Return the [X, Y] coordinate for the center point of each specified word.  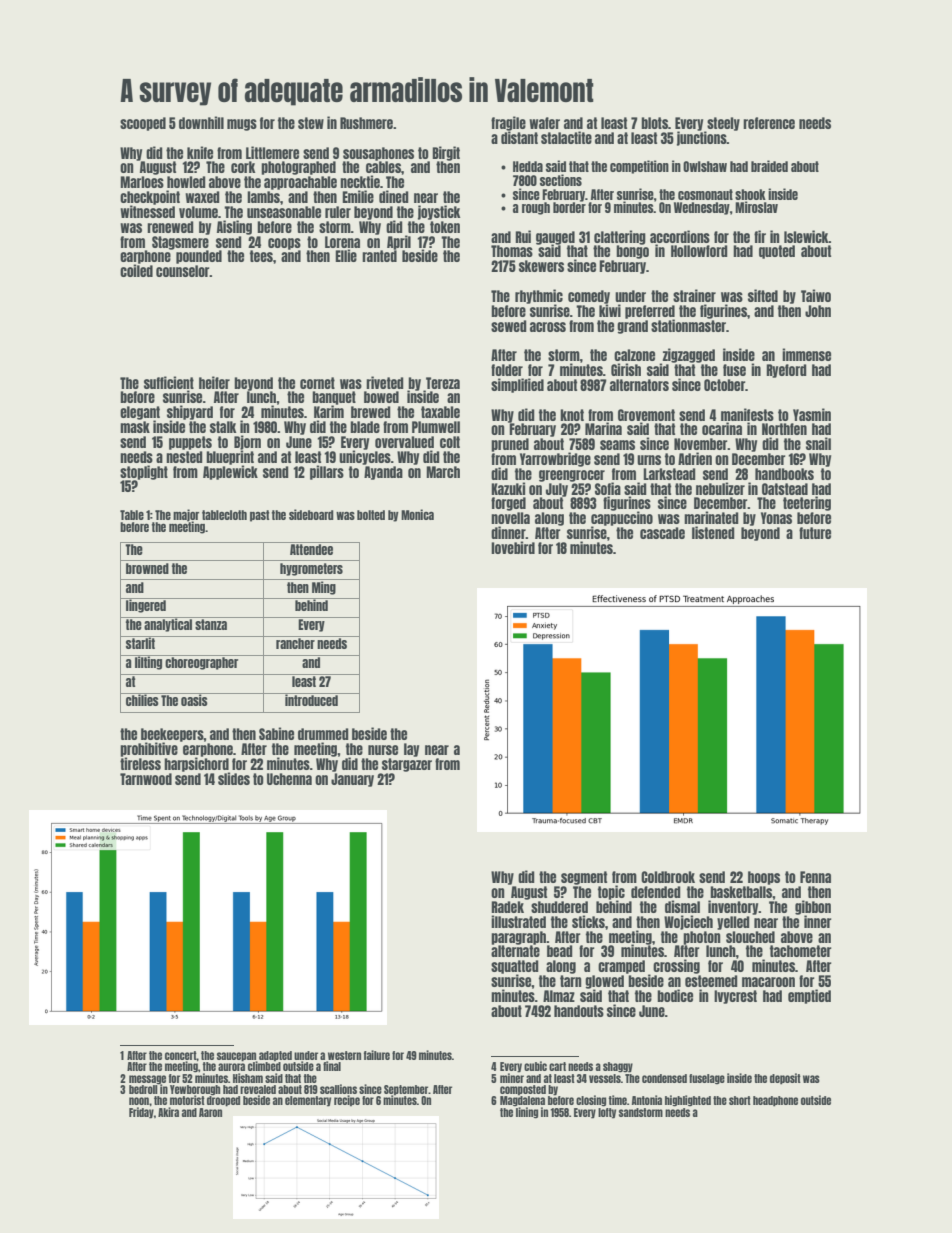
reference [769, 123]
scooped [143, 124]
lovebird [513, 547]
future [815, 533]
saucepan [236, 1056]
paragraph [518, 938]
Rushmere [366, 123]
